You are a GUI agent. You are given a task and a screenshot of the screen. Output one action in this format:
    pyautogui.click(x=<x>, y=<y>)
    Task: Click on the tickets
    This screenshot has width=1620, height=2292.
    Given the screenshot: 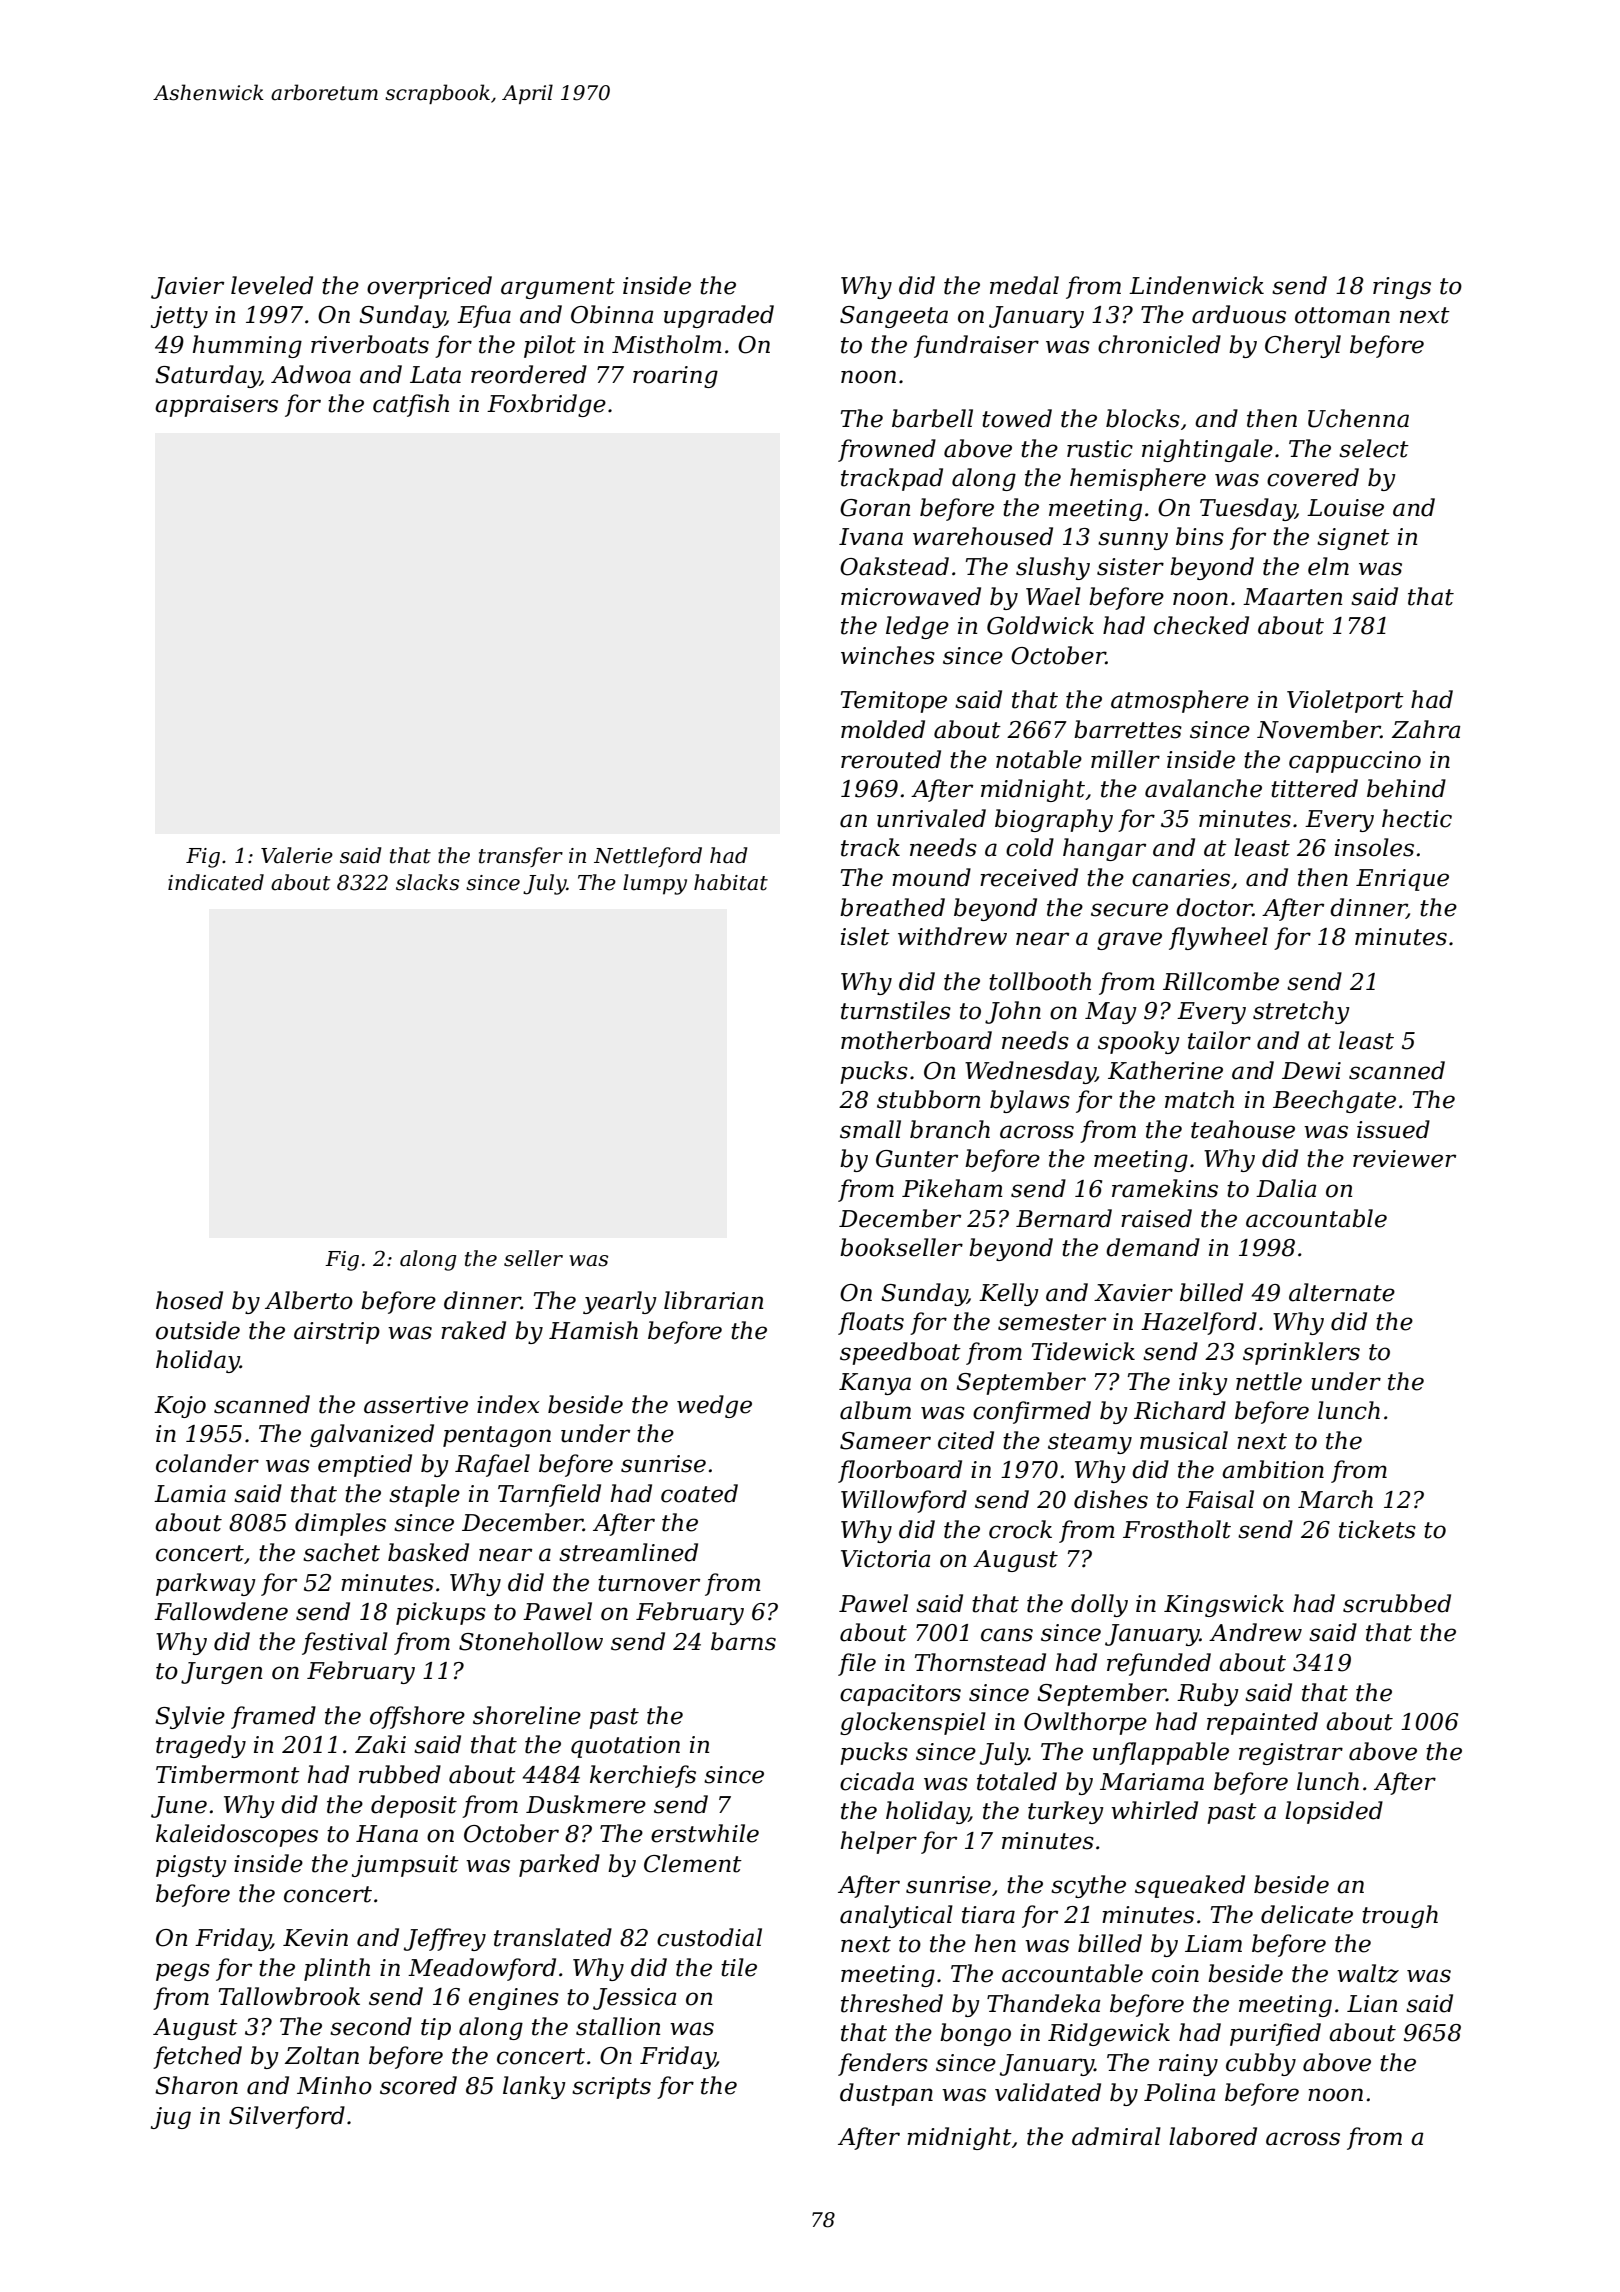 What is the action you would take?
    pyautogui.click(x=1377, y=1529)
